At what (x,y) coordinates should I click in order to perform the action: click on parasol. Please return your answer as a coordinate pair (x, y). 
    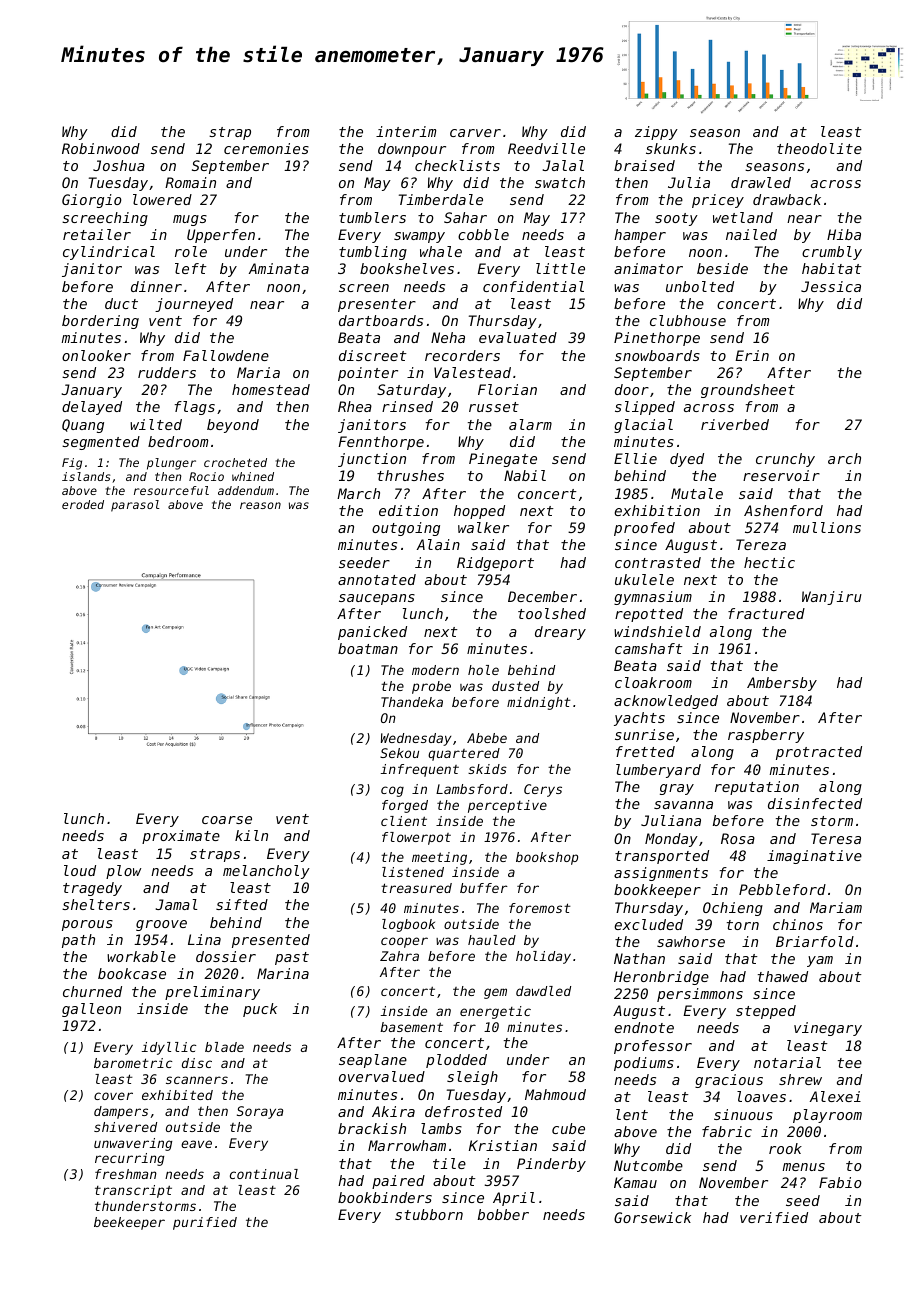
    Looking at the image, I should click on (135, 506).
